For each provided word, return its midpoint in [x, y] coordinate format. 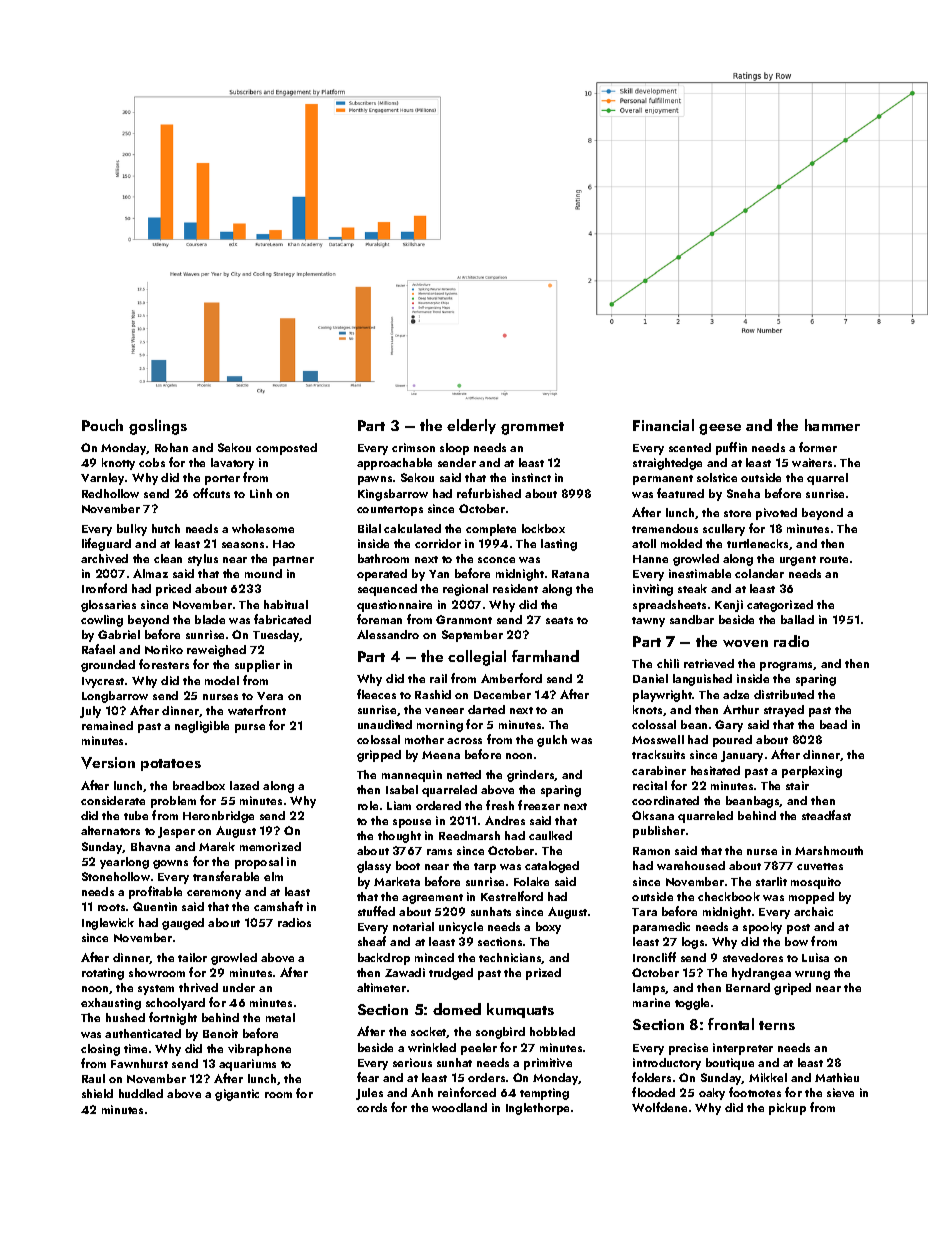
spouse [412, 823]
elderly [471, 426]
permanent [663, 480]
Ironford [104, 588]
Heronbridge [218, 817]
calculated [412, 528]
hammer [832, 425]
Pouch [102, 425]
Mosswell [658, 739]
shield [97, 1093]
